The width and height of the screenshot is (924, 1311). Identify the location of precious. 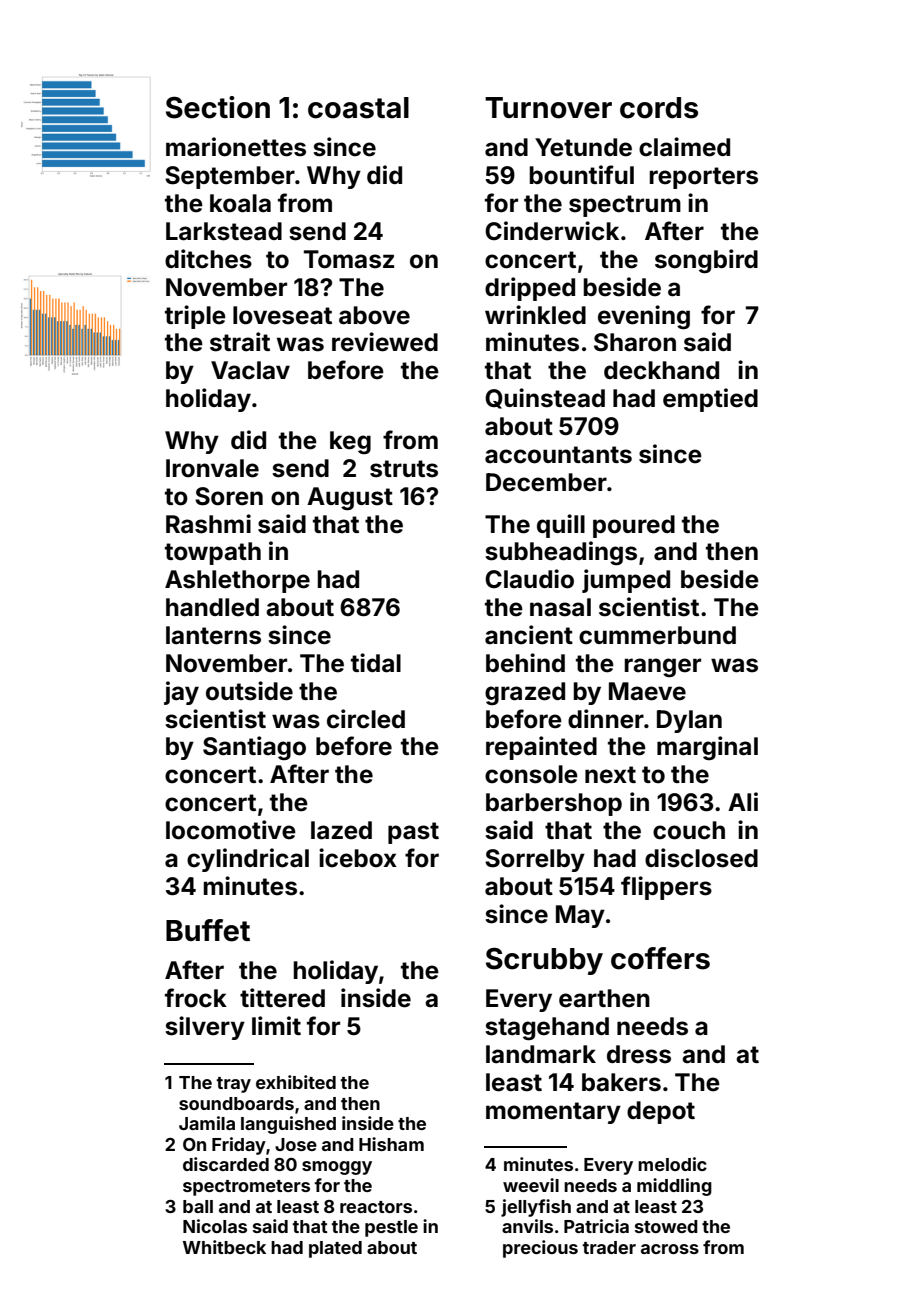
(540, 1249).
